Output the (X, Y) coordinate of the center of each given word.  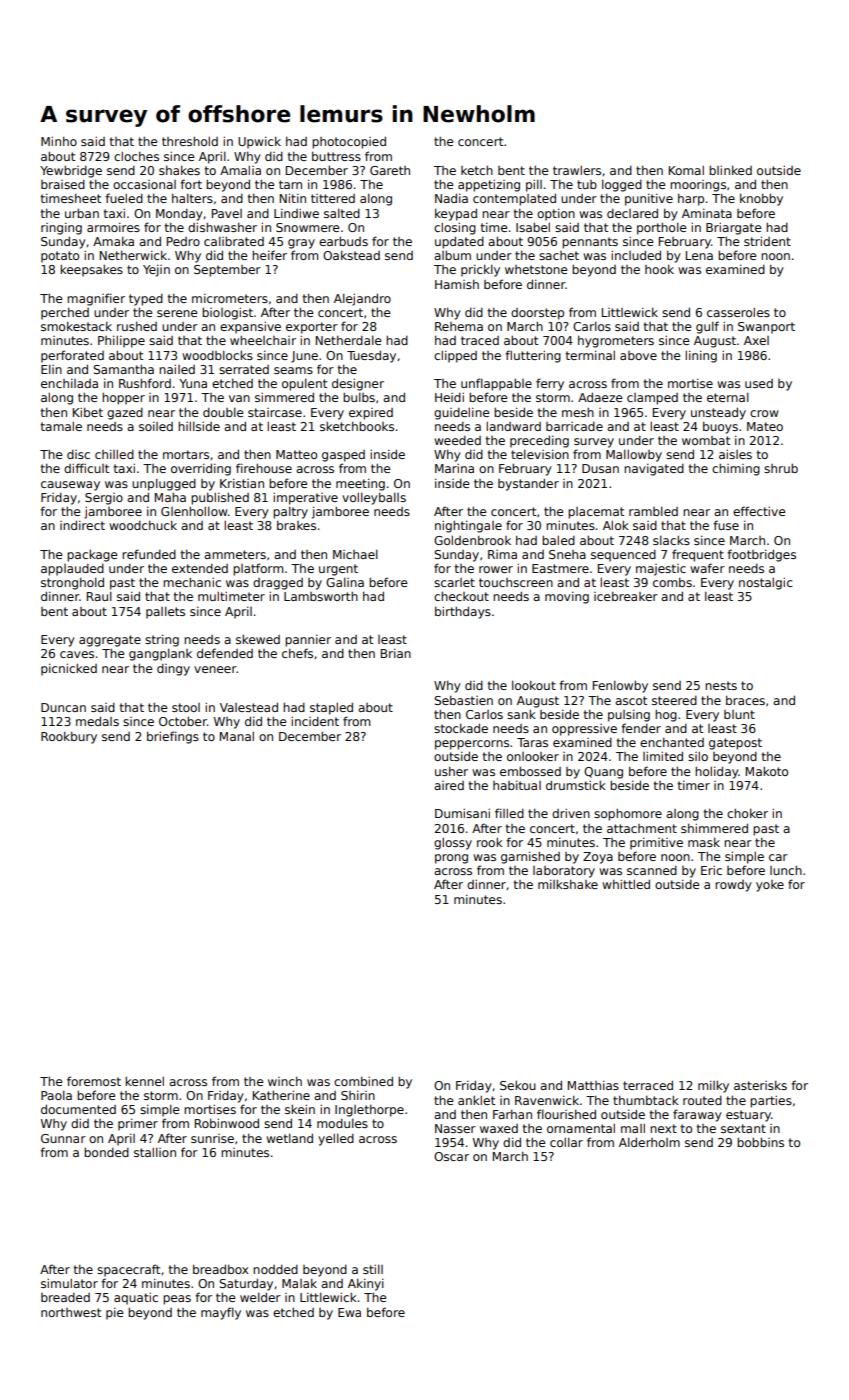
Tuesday (371, 356)
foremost (94, 1081)
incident (315, 721)
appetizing (489, 185)
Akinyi (366, 1284)
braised (63, 184)
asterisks (760, 1085)
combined (363, 1081)
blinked (730, 170)
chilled (114, 454)
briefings (173, 737)
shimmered (714, 828)
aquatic (136, 1298)
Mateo (765, 426)
